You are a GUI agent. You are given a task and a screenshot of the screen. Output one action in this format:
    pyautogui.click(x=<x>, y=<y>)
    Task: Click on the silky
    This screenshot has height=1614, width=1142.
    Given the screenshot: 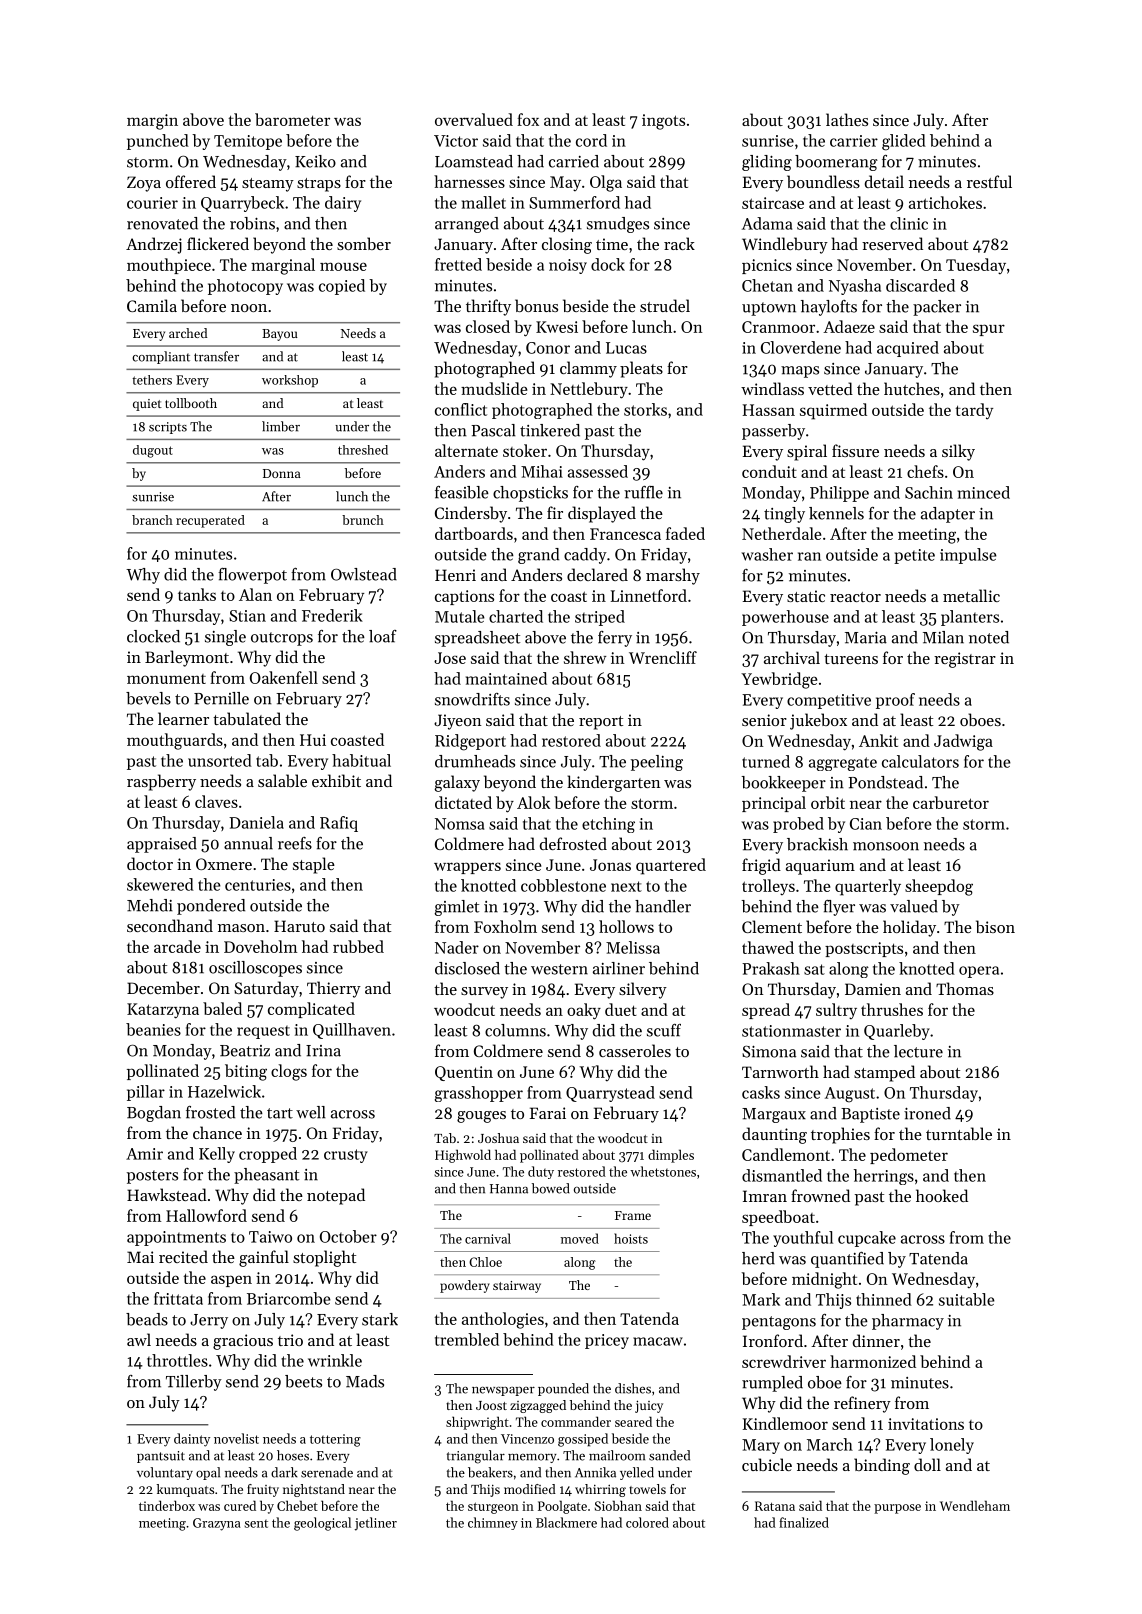 What is the action you would take?
    pyautogui.click(x=958, y=452)
